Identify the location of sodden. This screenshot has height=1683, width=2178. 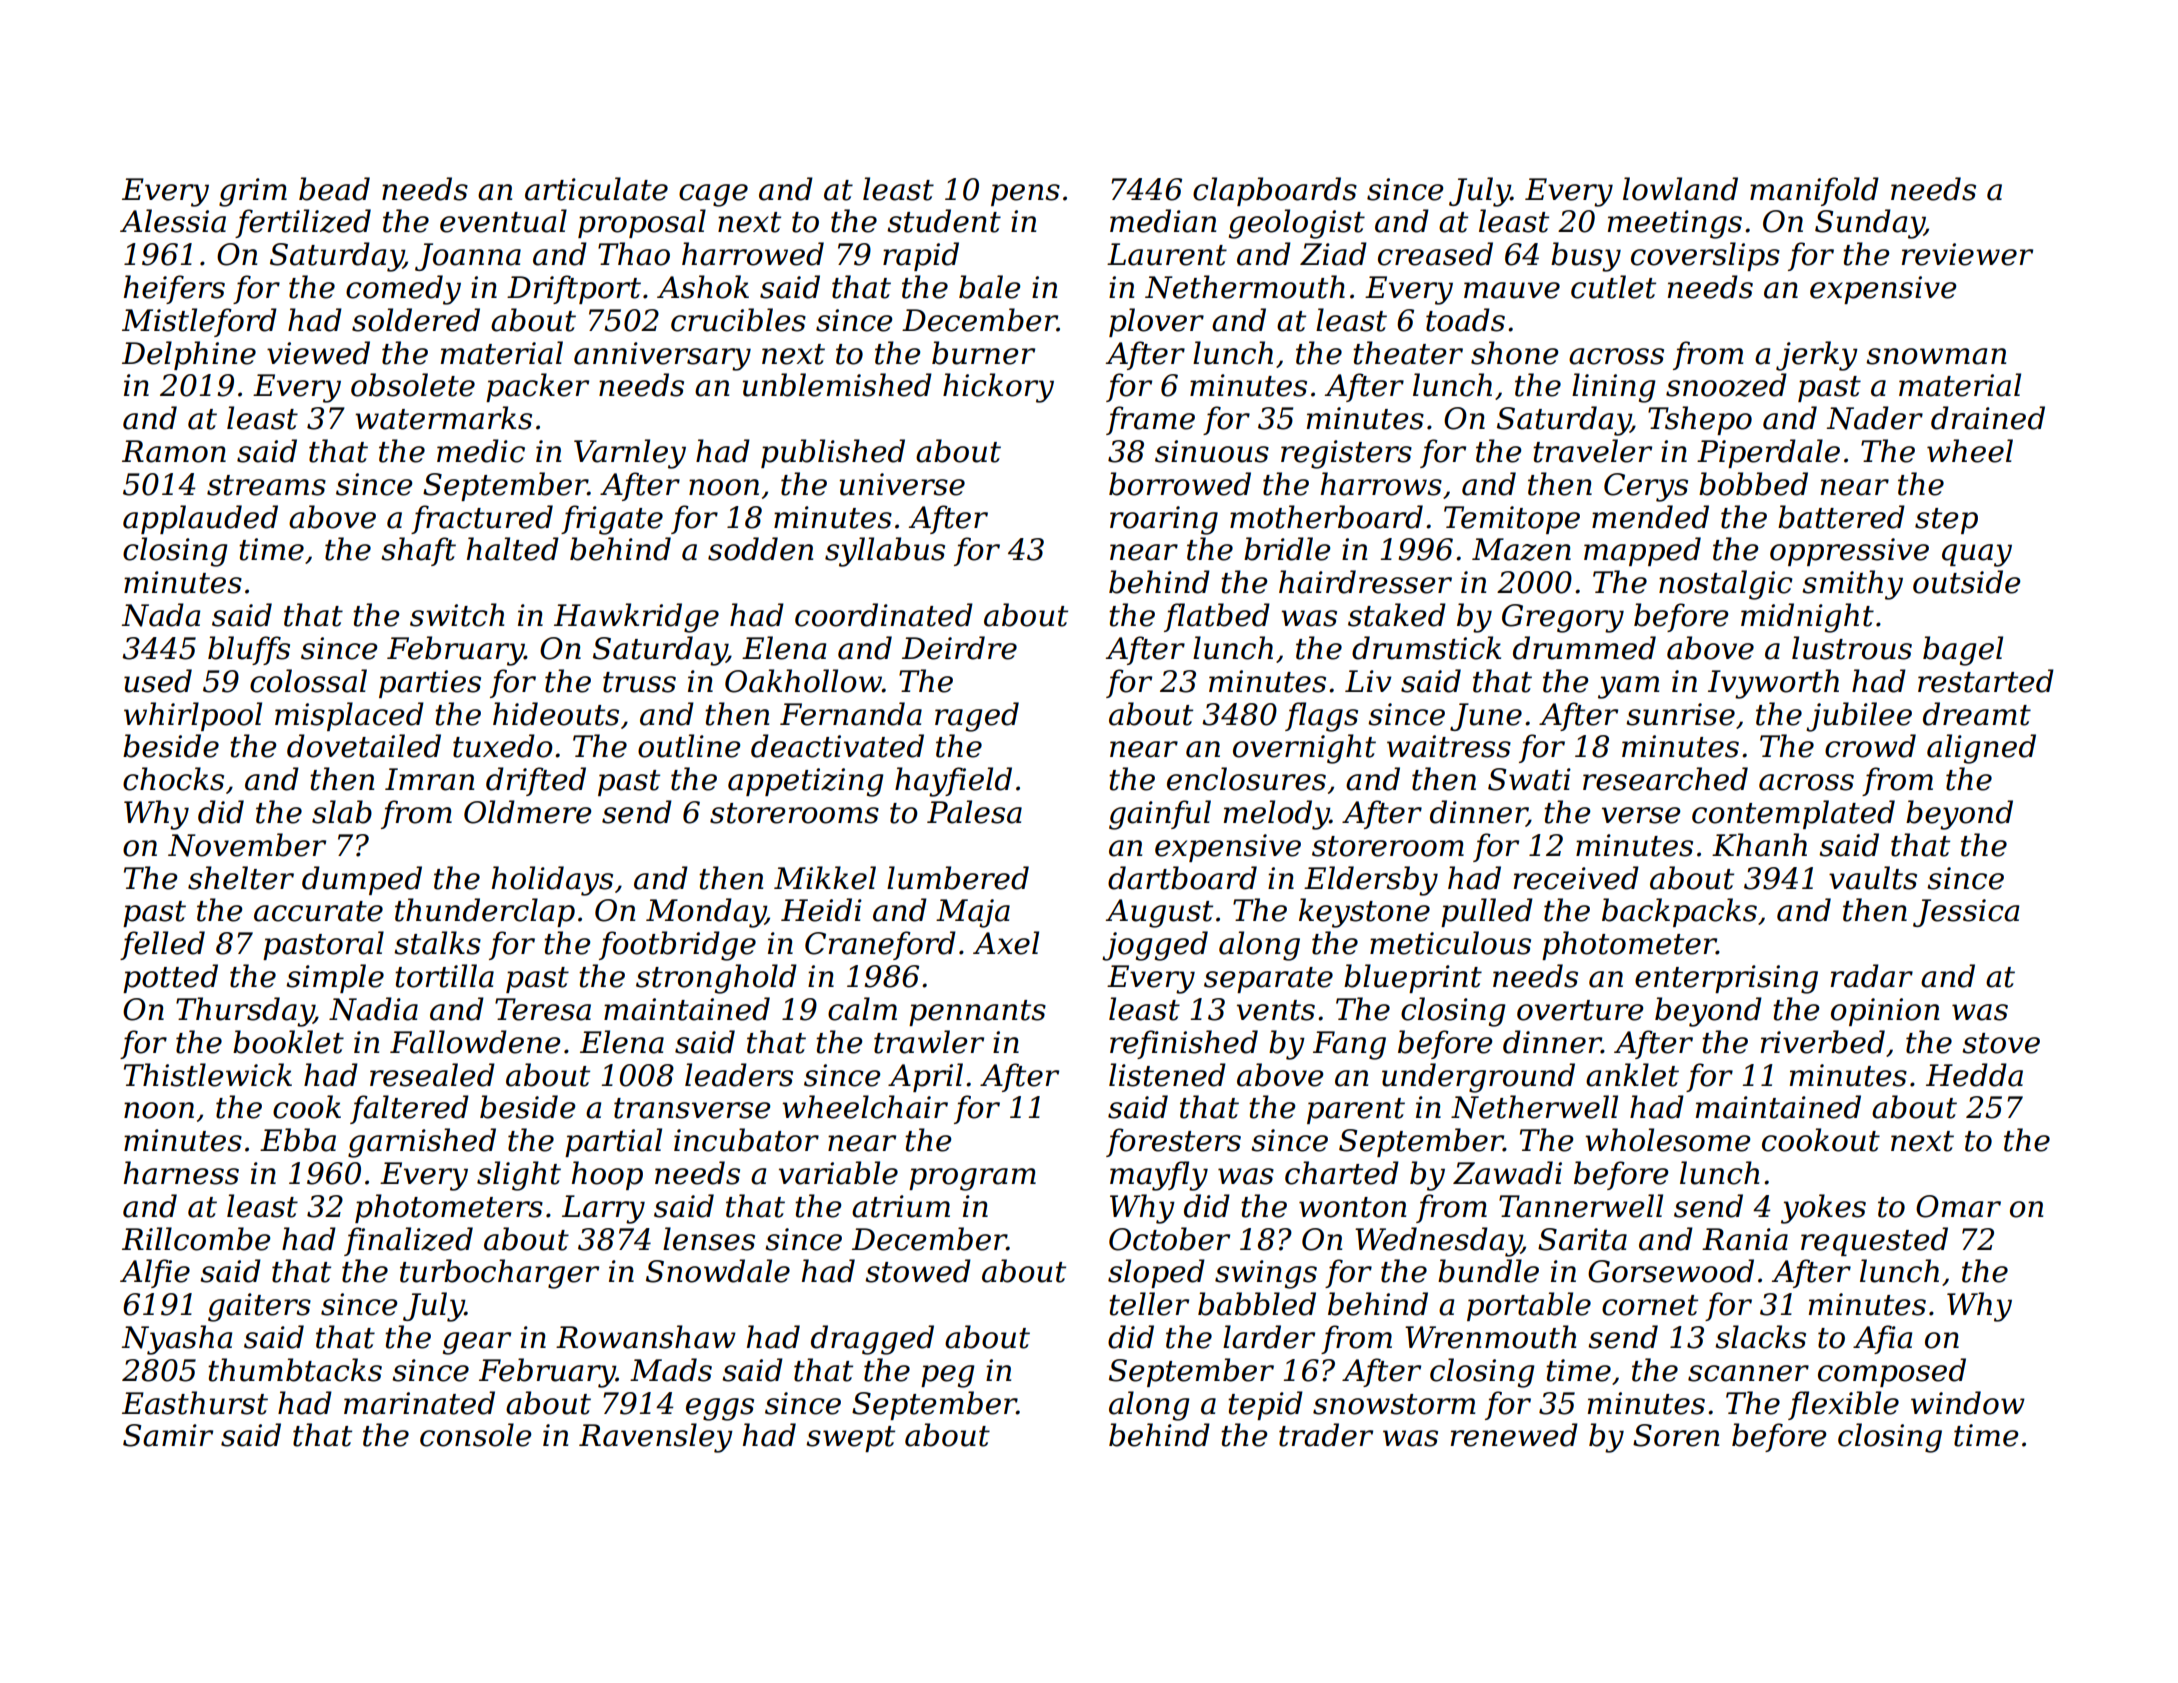
(760, 549).
